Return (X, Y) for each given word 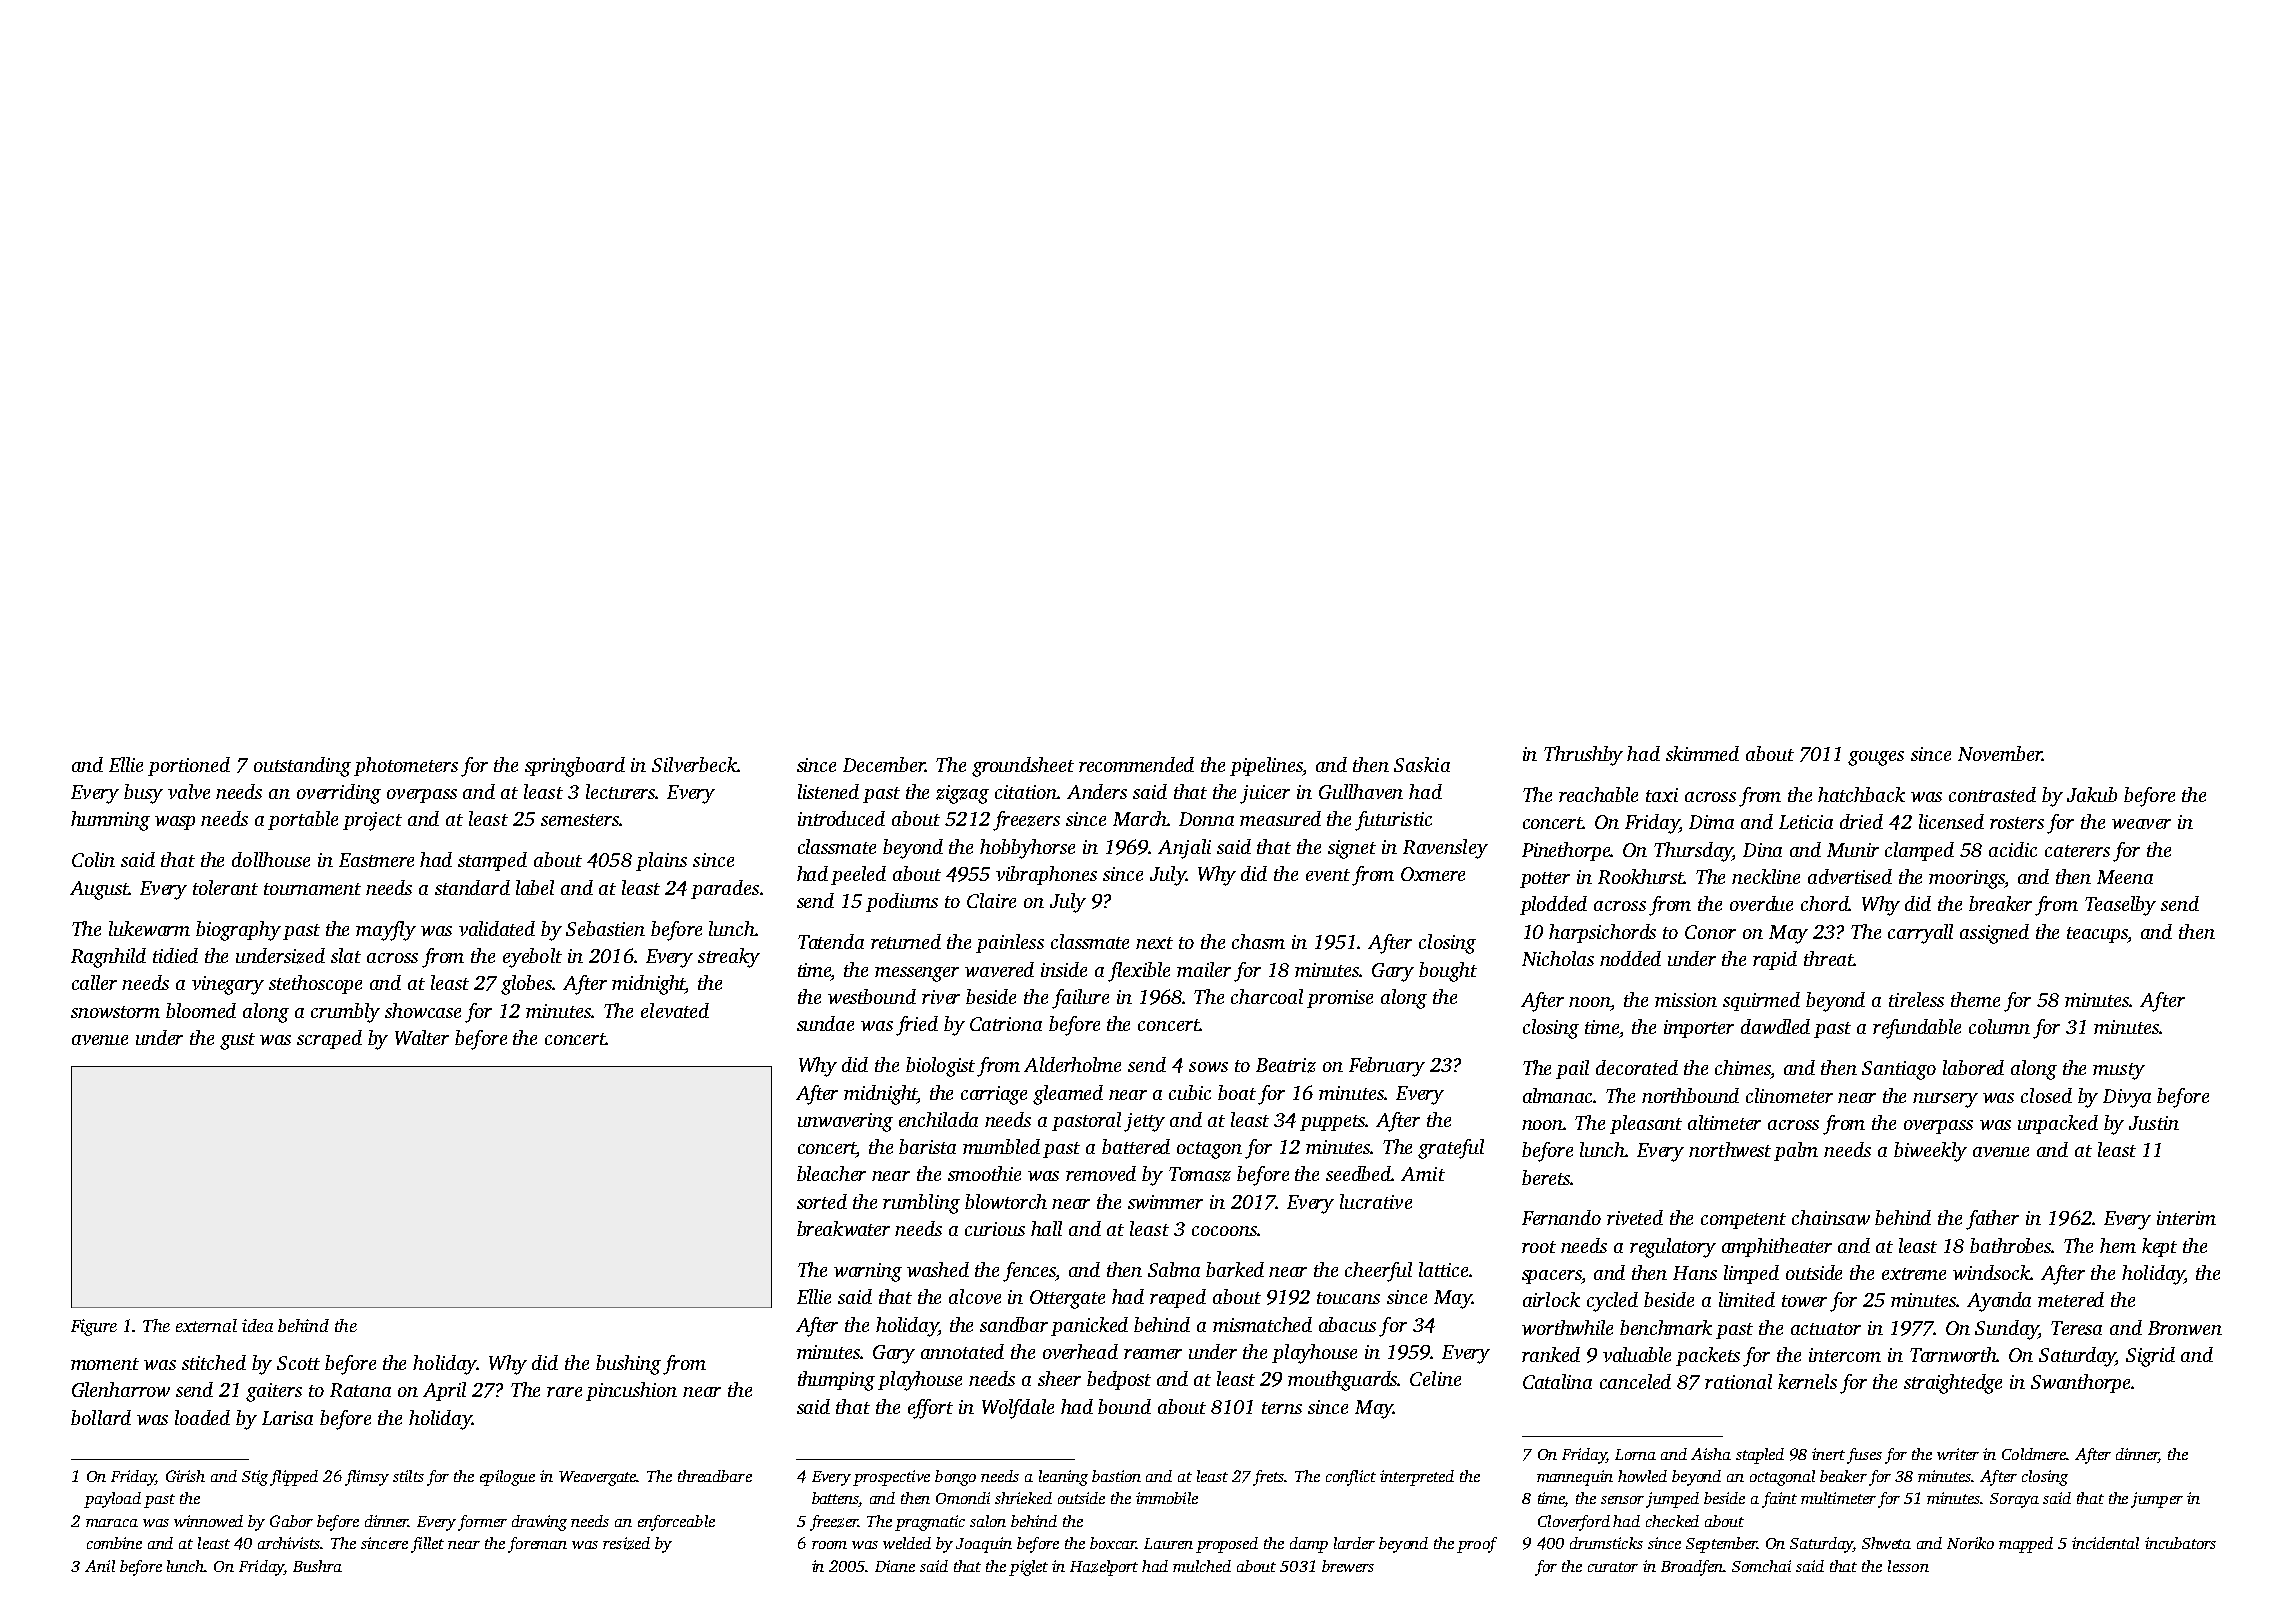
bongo (955, 1478)
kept (2159, 1247)
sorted (822, 1201)
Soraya (2014, 1500)
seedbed (1359, 1173)
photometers (406, 766)
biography (238, 931)
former (482, 1523)
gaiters (274, 1392)
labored (1973, 1067)
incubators (2180, 1543)
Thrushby (1583, 756)
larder (1354, 1543)
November (2000, 753)
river (941, 997)
